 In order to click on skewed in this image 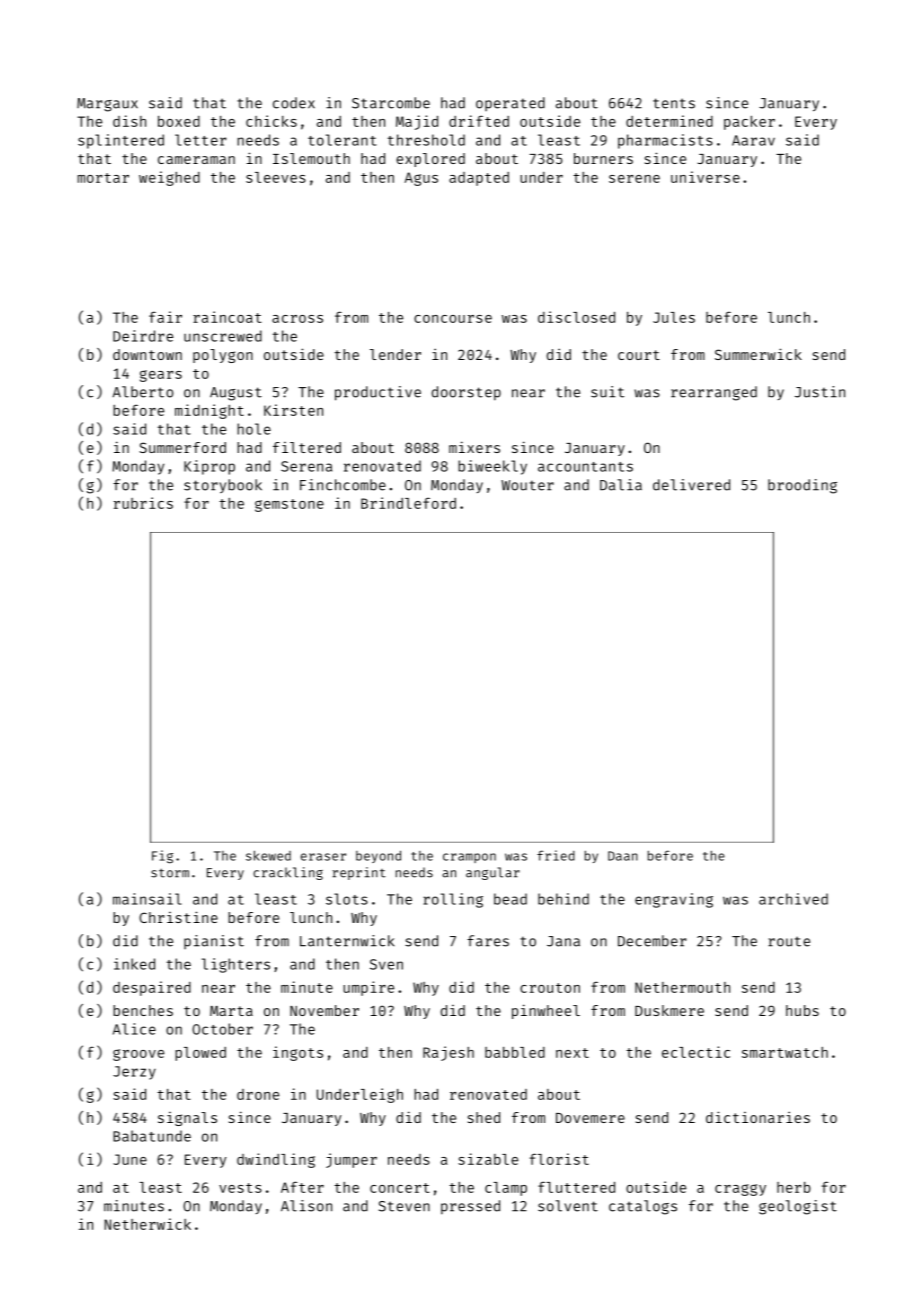, I will do `click(268, 855)`.
